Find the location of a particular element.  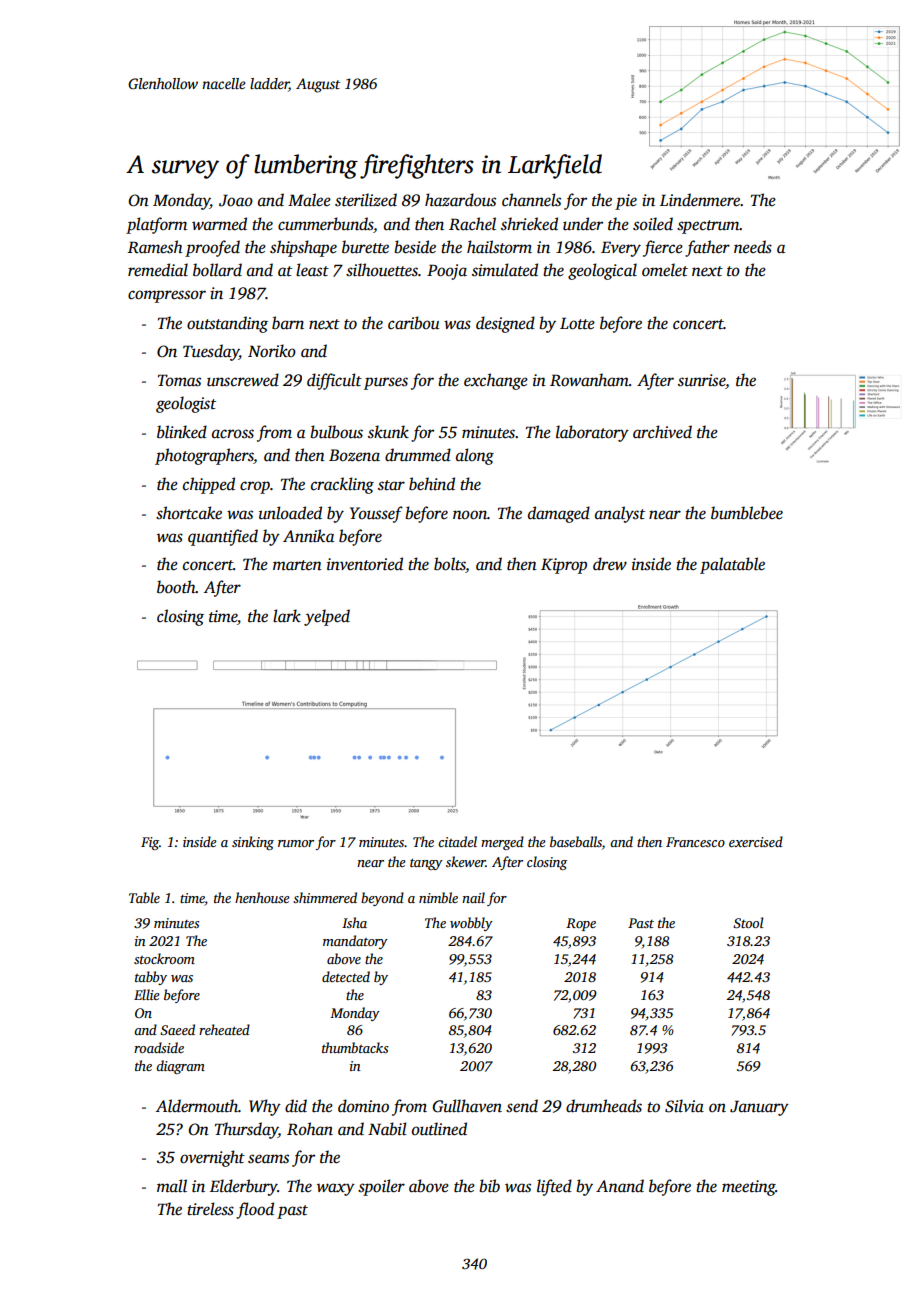

caribou is located at coordinates (414, 323).
